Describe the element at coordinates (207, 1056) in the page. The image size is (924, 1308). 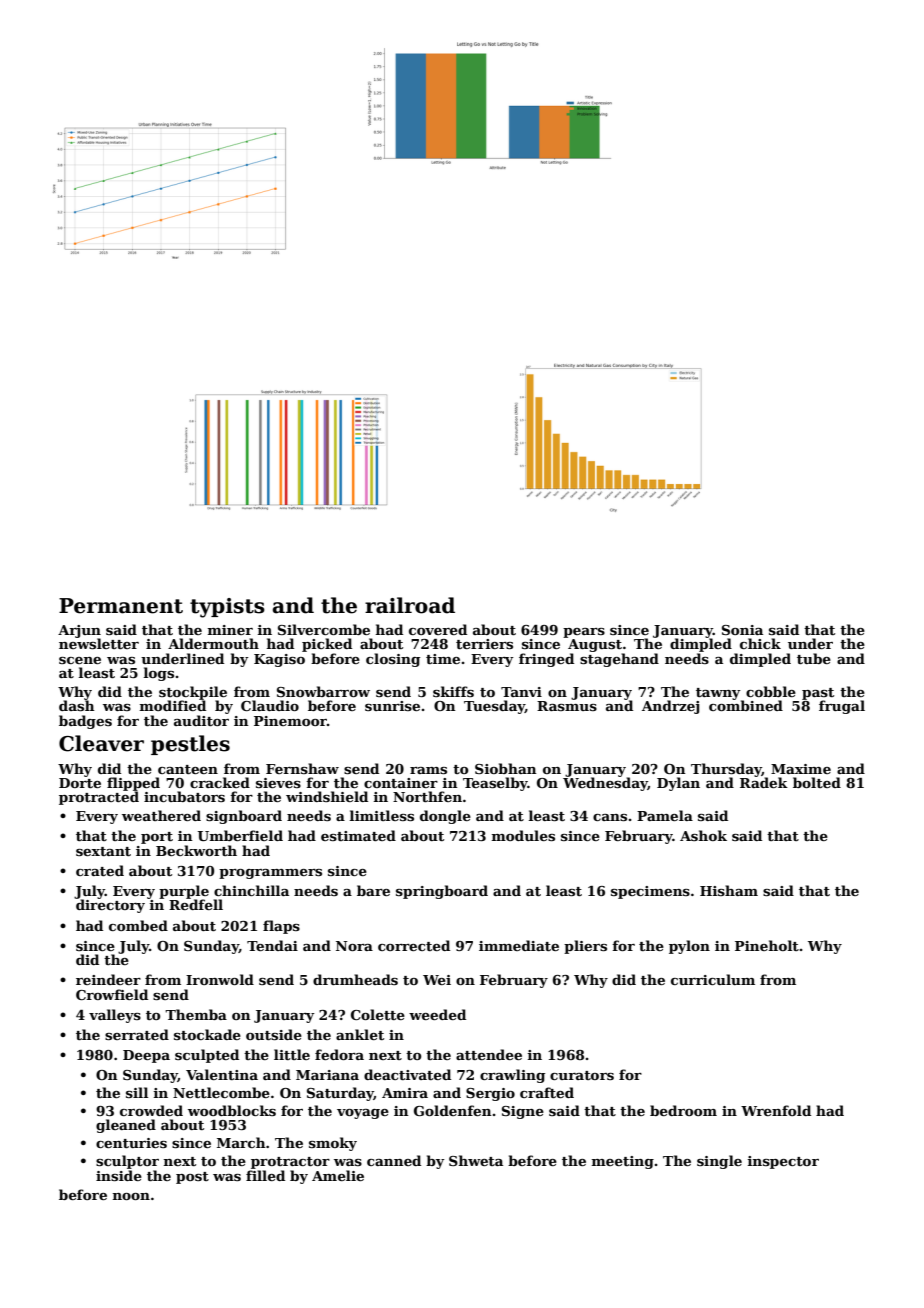
I see `sculpted` at that location.
